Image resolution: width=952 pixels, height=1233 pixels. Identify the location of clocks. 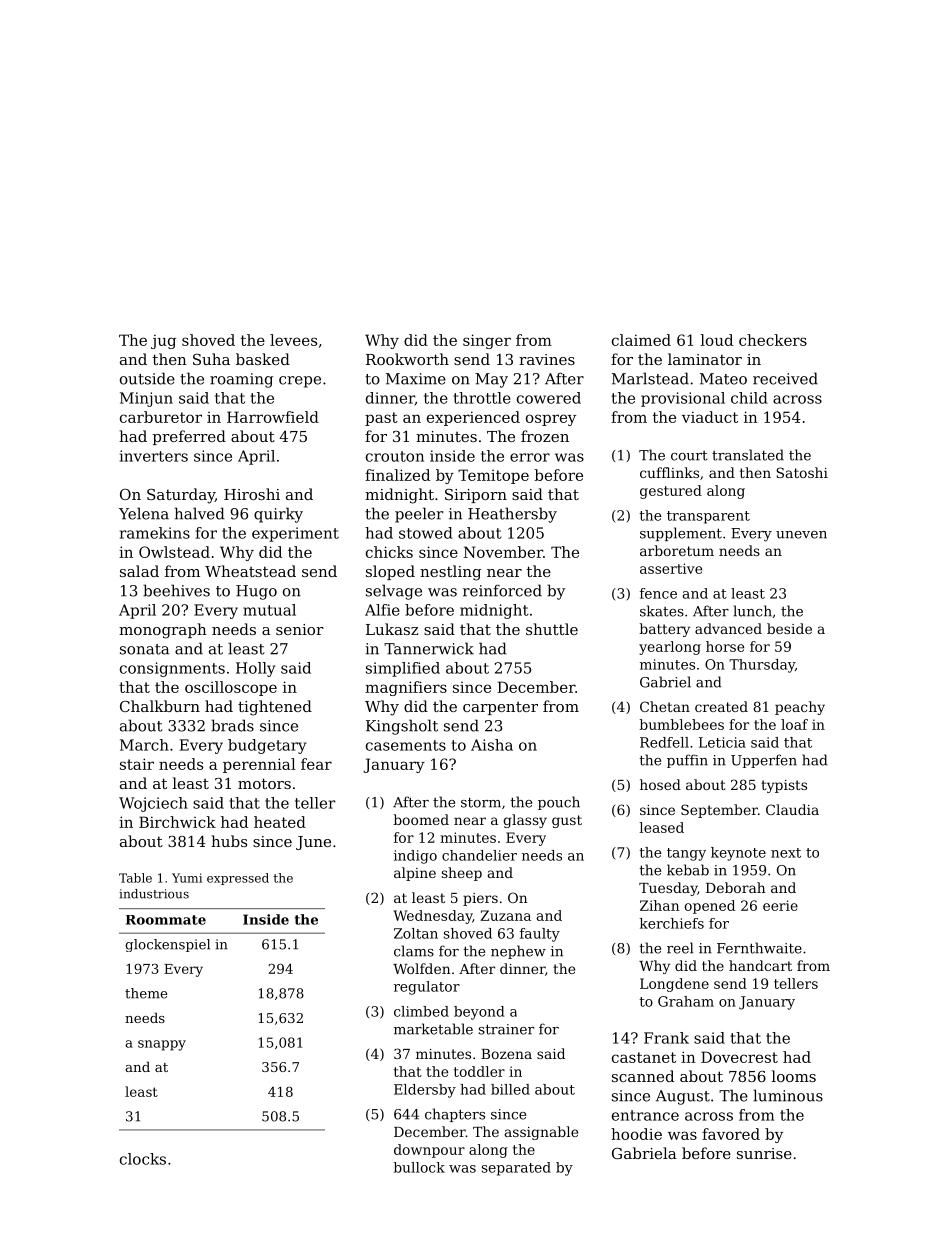
(143, 1159).
